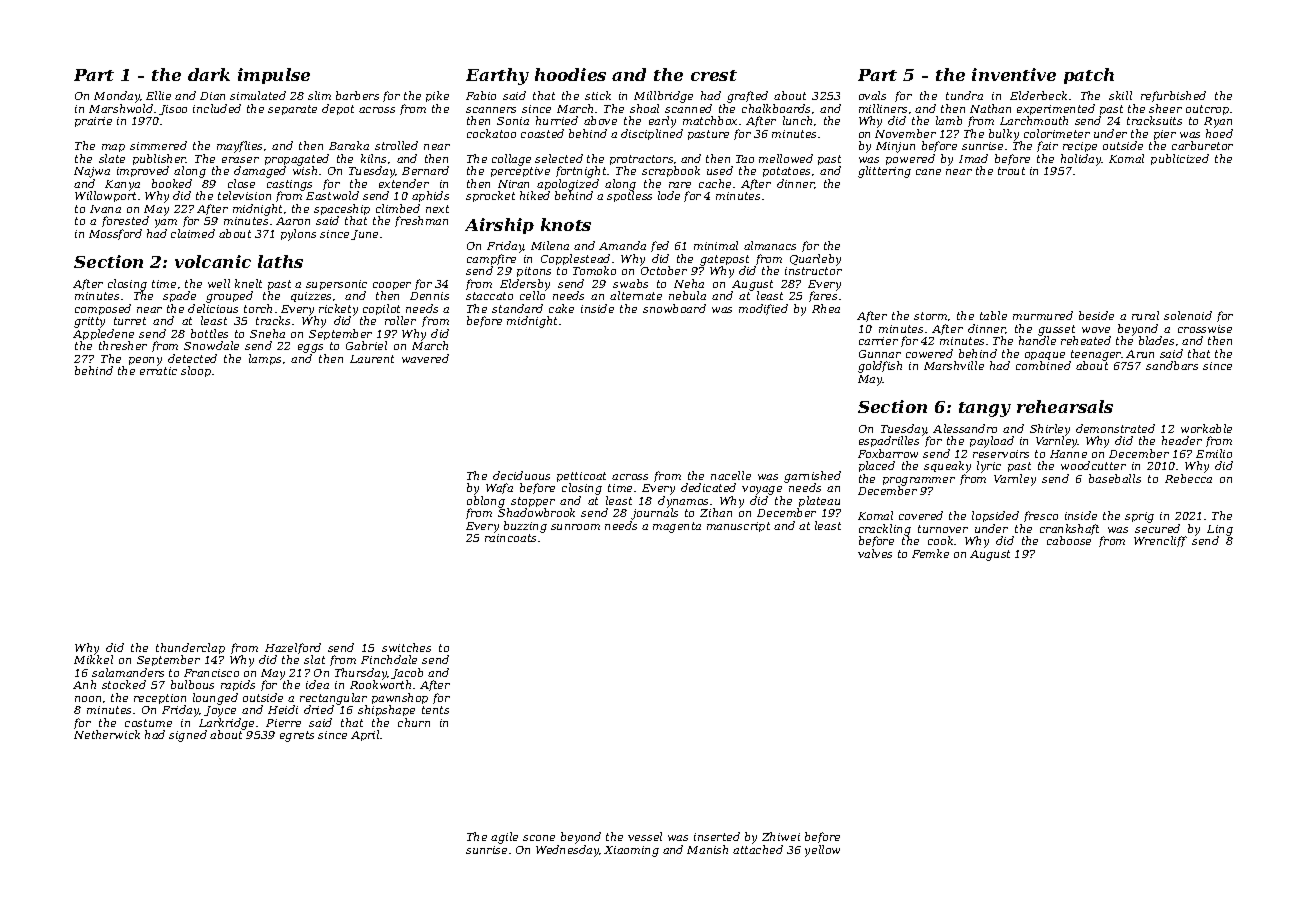  What do you see at coordinates (115, 234) in the page?
I see `Mossford` at bounding box center [115, 234].
